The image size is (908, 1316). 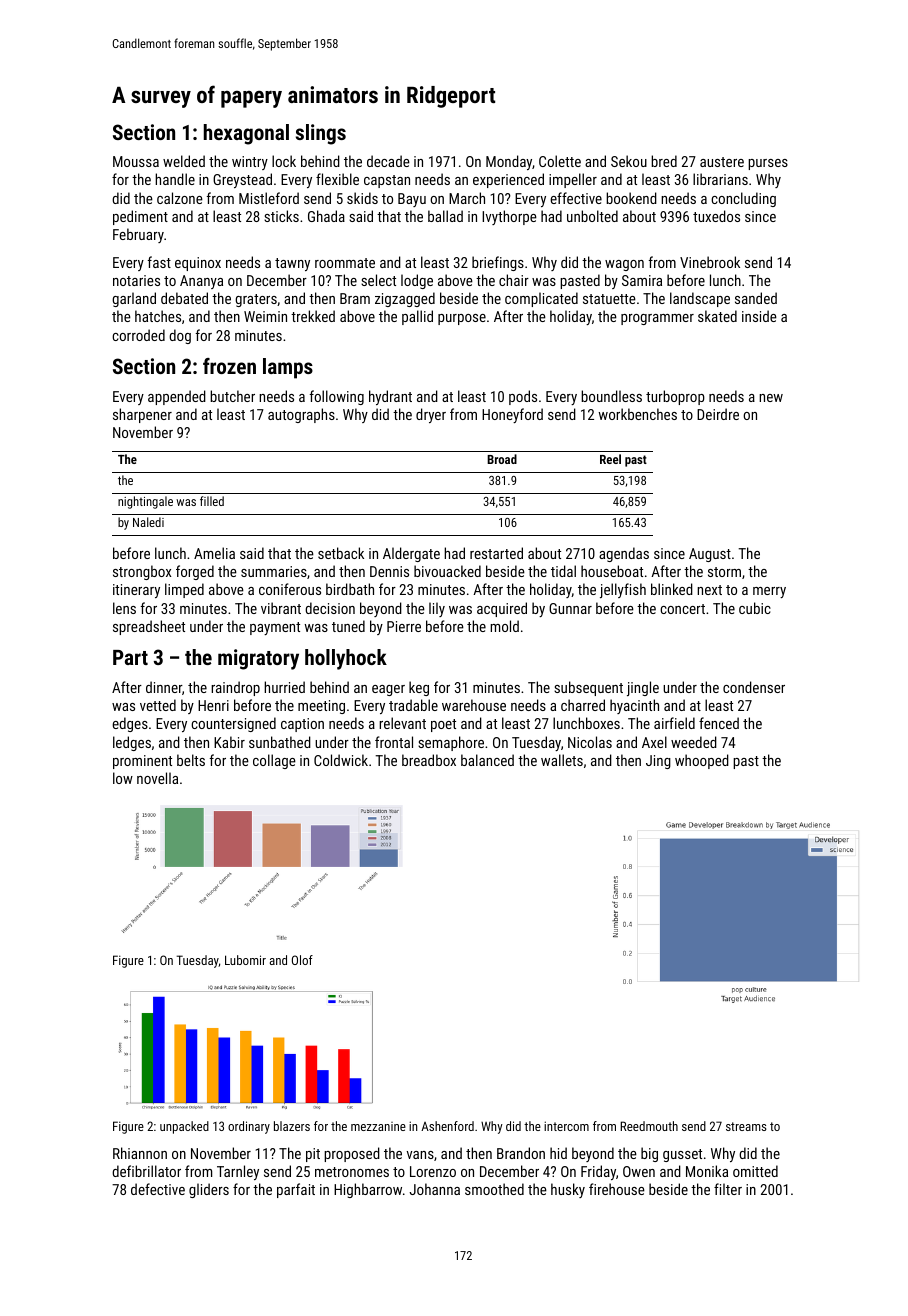 What do you see at coordinates (341, 760) in the image?
I see `Coldwick` at bounding box center [341, 760].
